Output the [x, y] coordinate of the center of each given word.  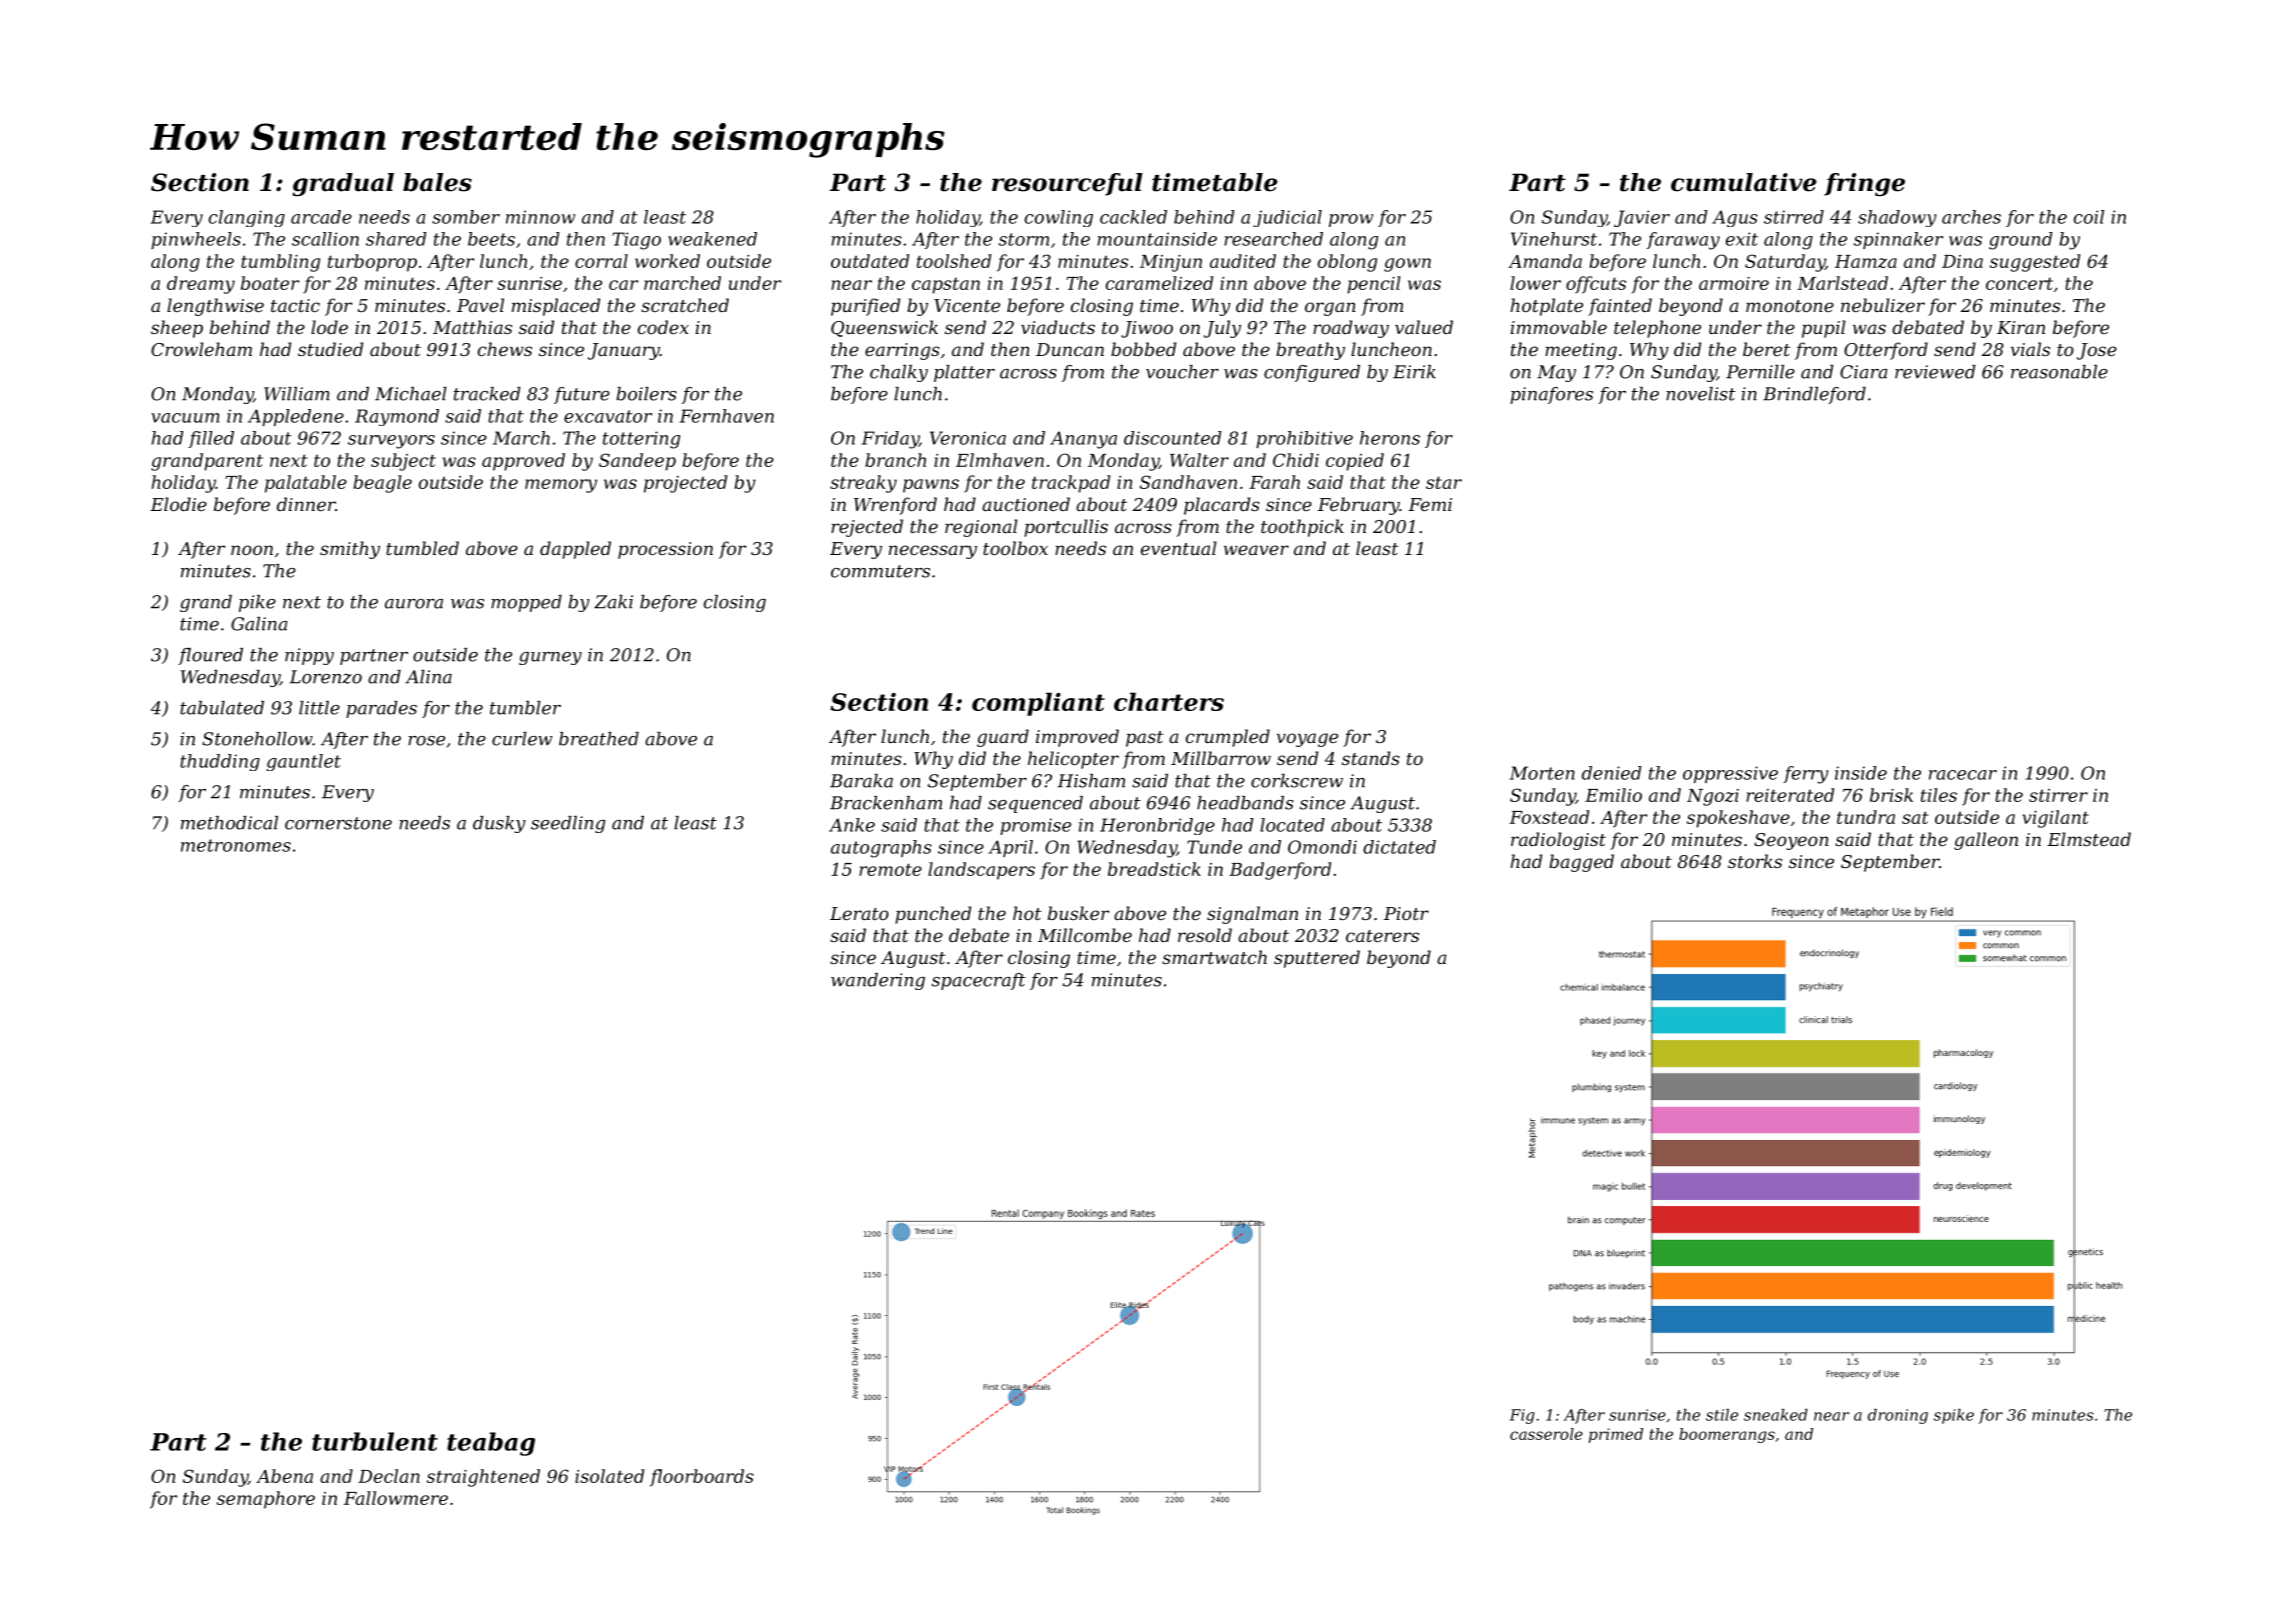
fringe [1864, 184]
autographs [881, 849]
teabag [491, 1444]
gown [1407, 265]
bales [437, 182]
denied [1612, 773]
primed [1616, 1435]
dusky [499, 824]
